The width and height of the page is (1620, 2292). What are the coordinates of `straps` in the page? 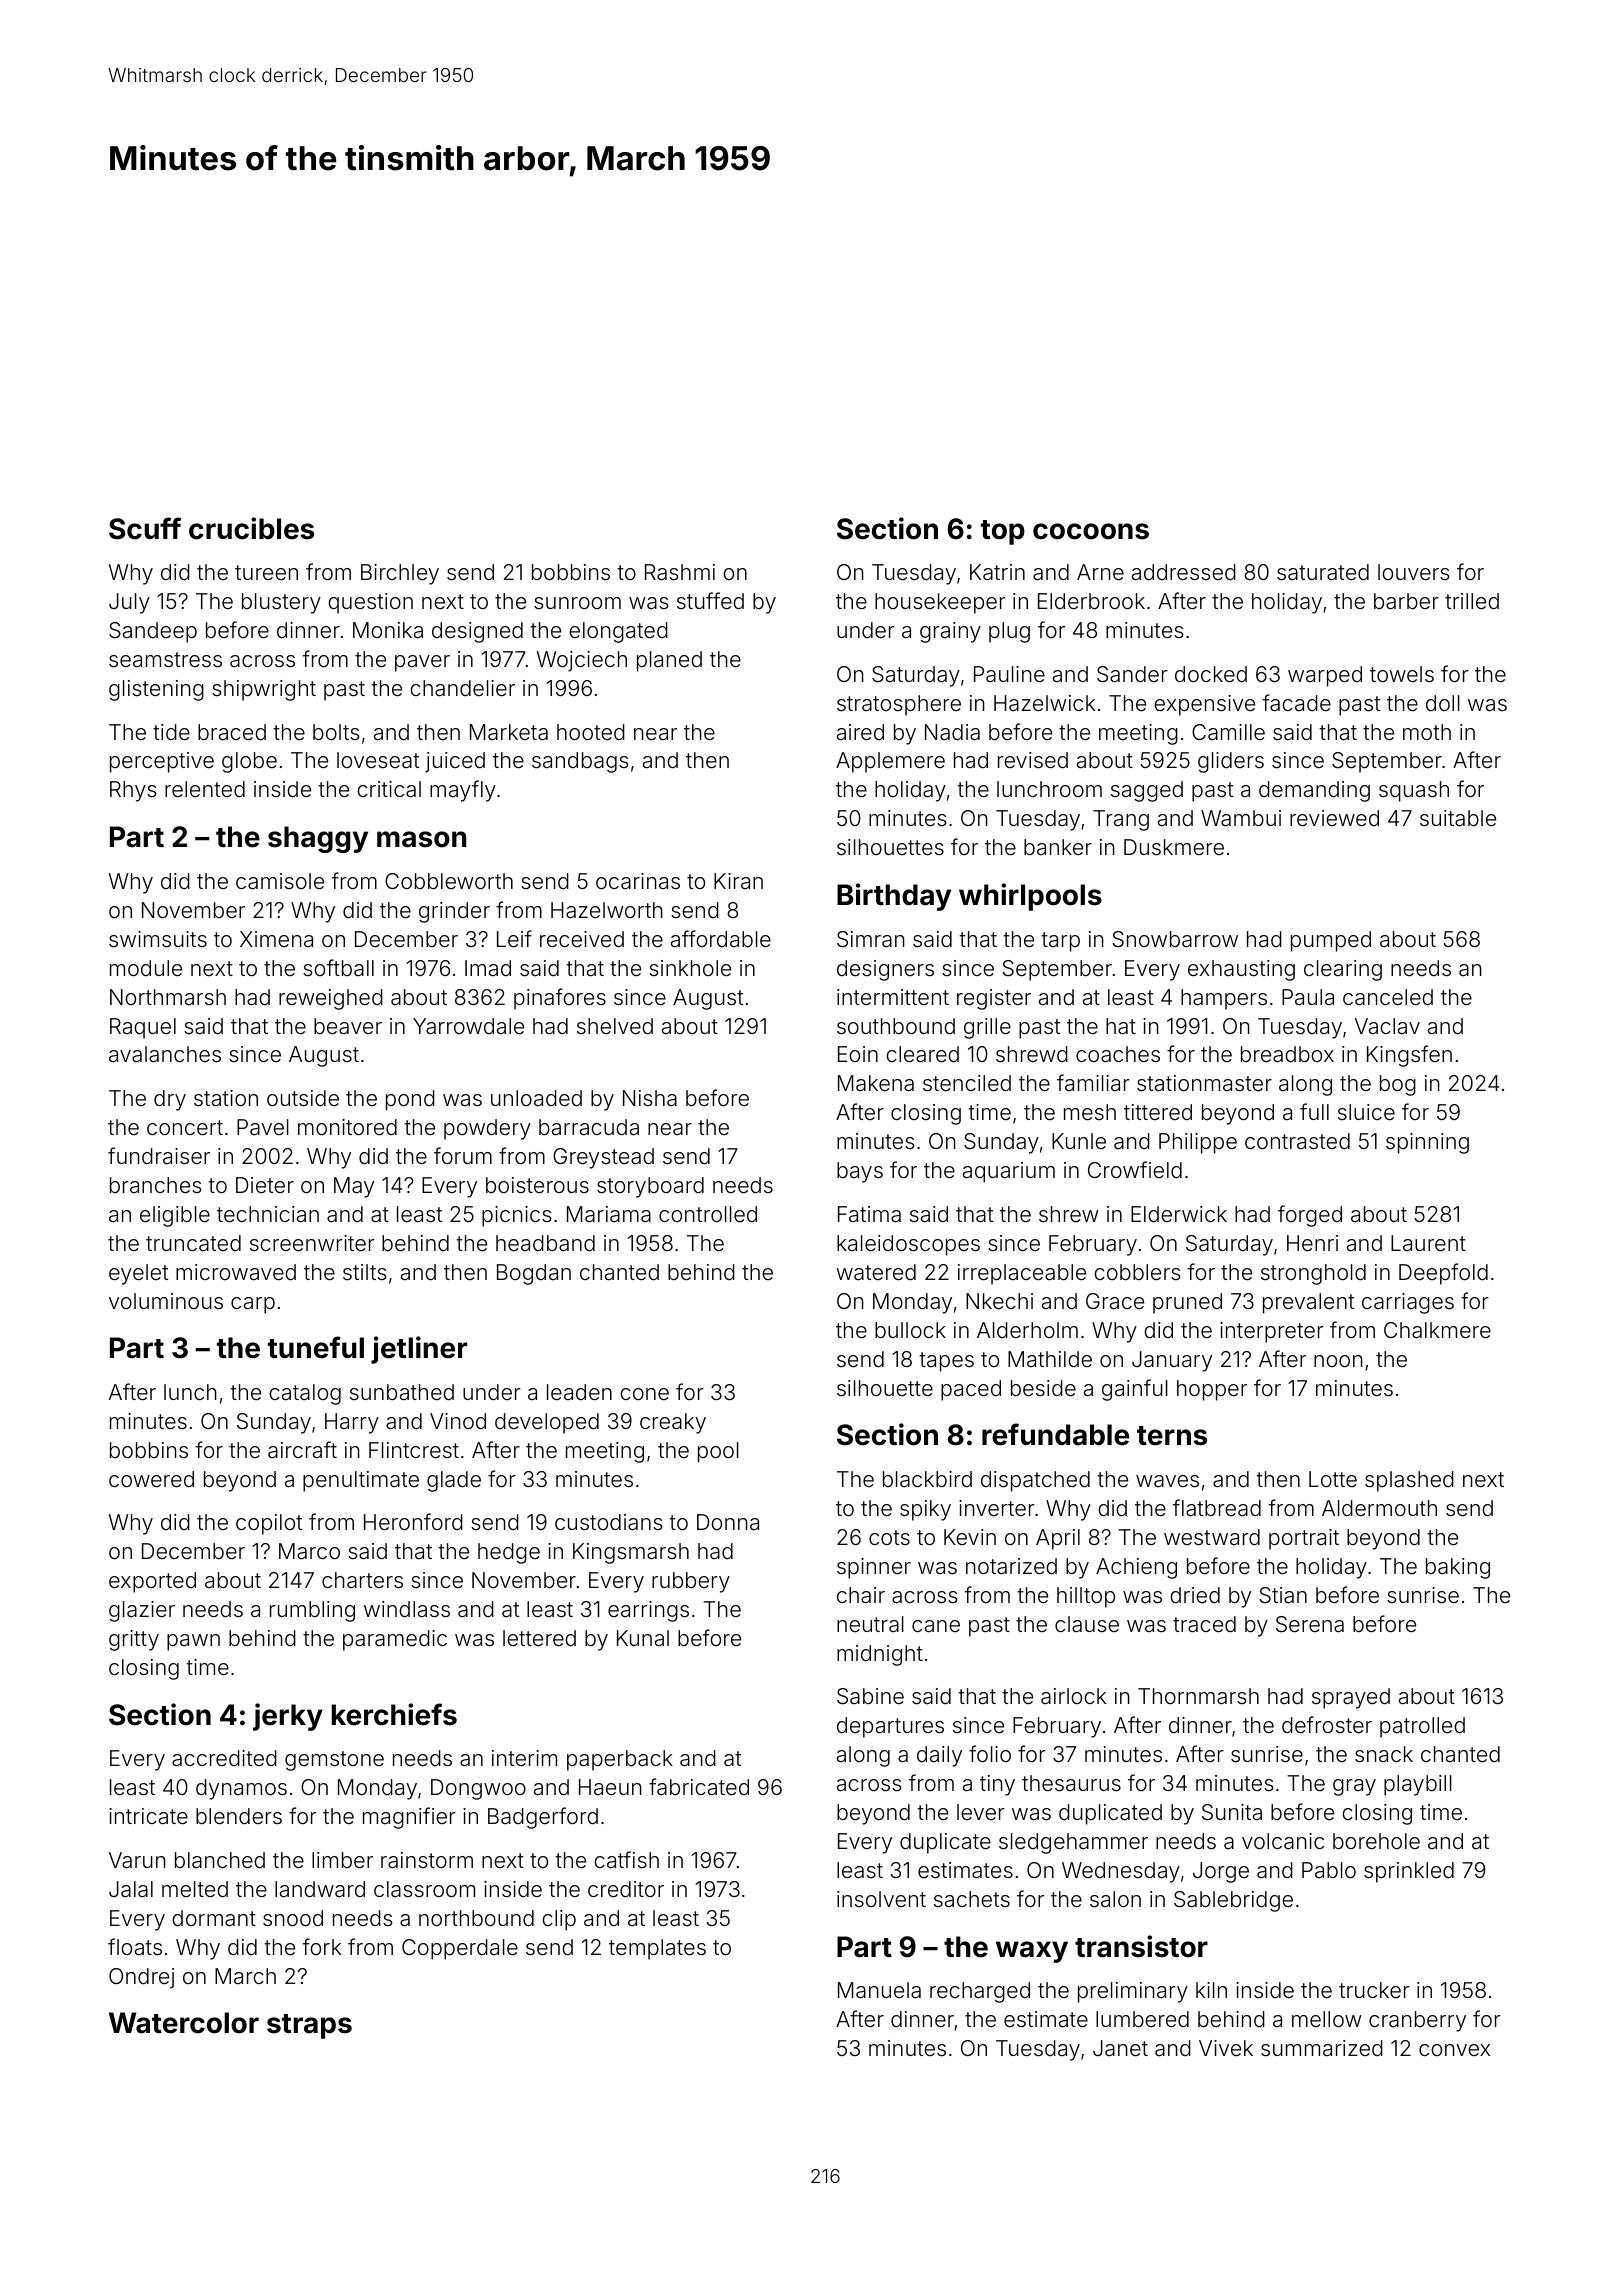 It's located at (309, 2026).
